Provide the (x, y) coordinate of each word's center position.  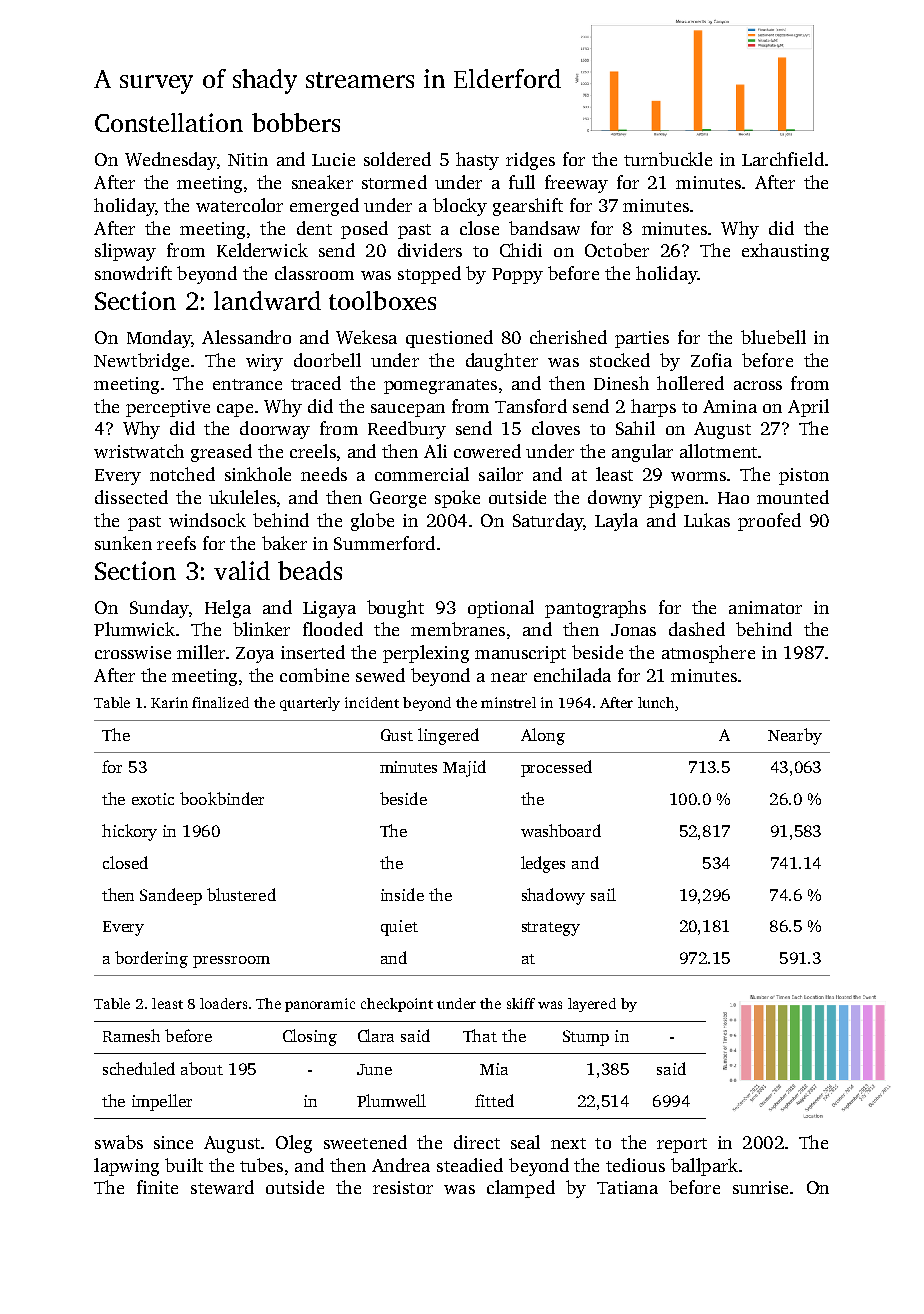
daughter (502, 362)
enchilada (572, 675)
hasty (477, 161)
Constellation (169, 122)
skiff (521, 1003)
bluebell (773, 337)
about (202, 1068)
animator (765, 607)
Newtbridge (141, 362)
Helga (228, 609)
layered (592, 1005)
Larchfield (783, 159)
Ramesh (131, 1035)
